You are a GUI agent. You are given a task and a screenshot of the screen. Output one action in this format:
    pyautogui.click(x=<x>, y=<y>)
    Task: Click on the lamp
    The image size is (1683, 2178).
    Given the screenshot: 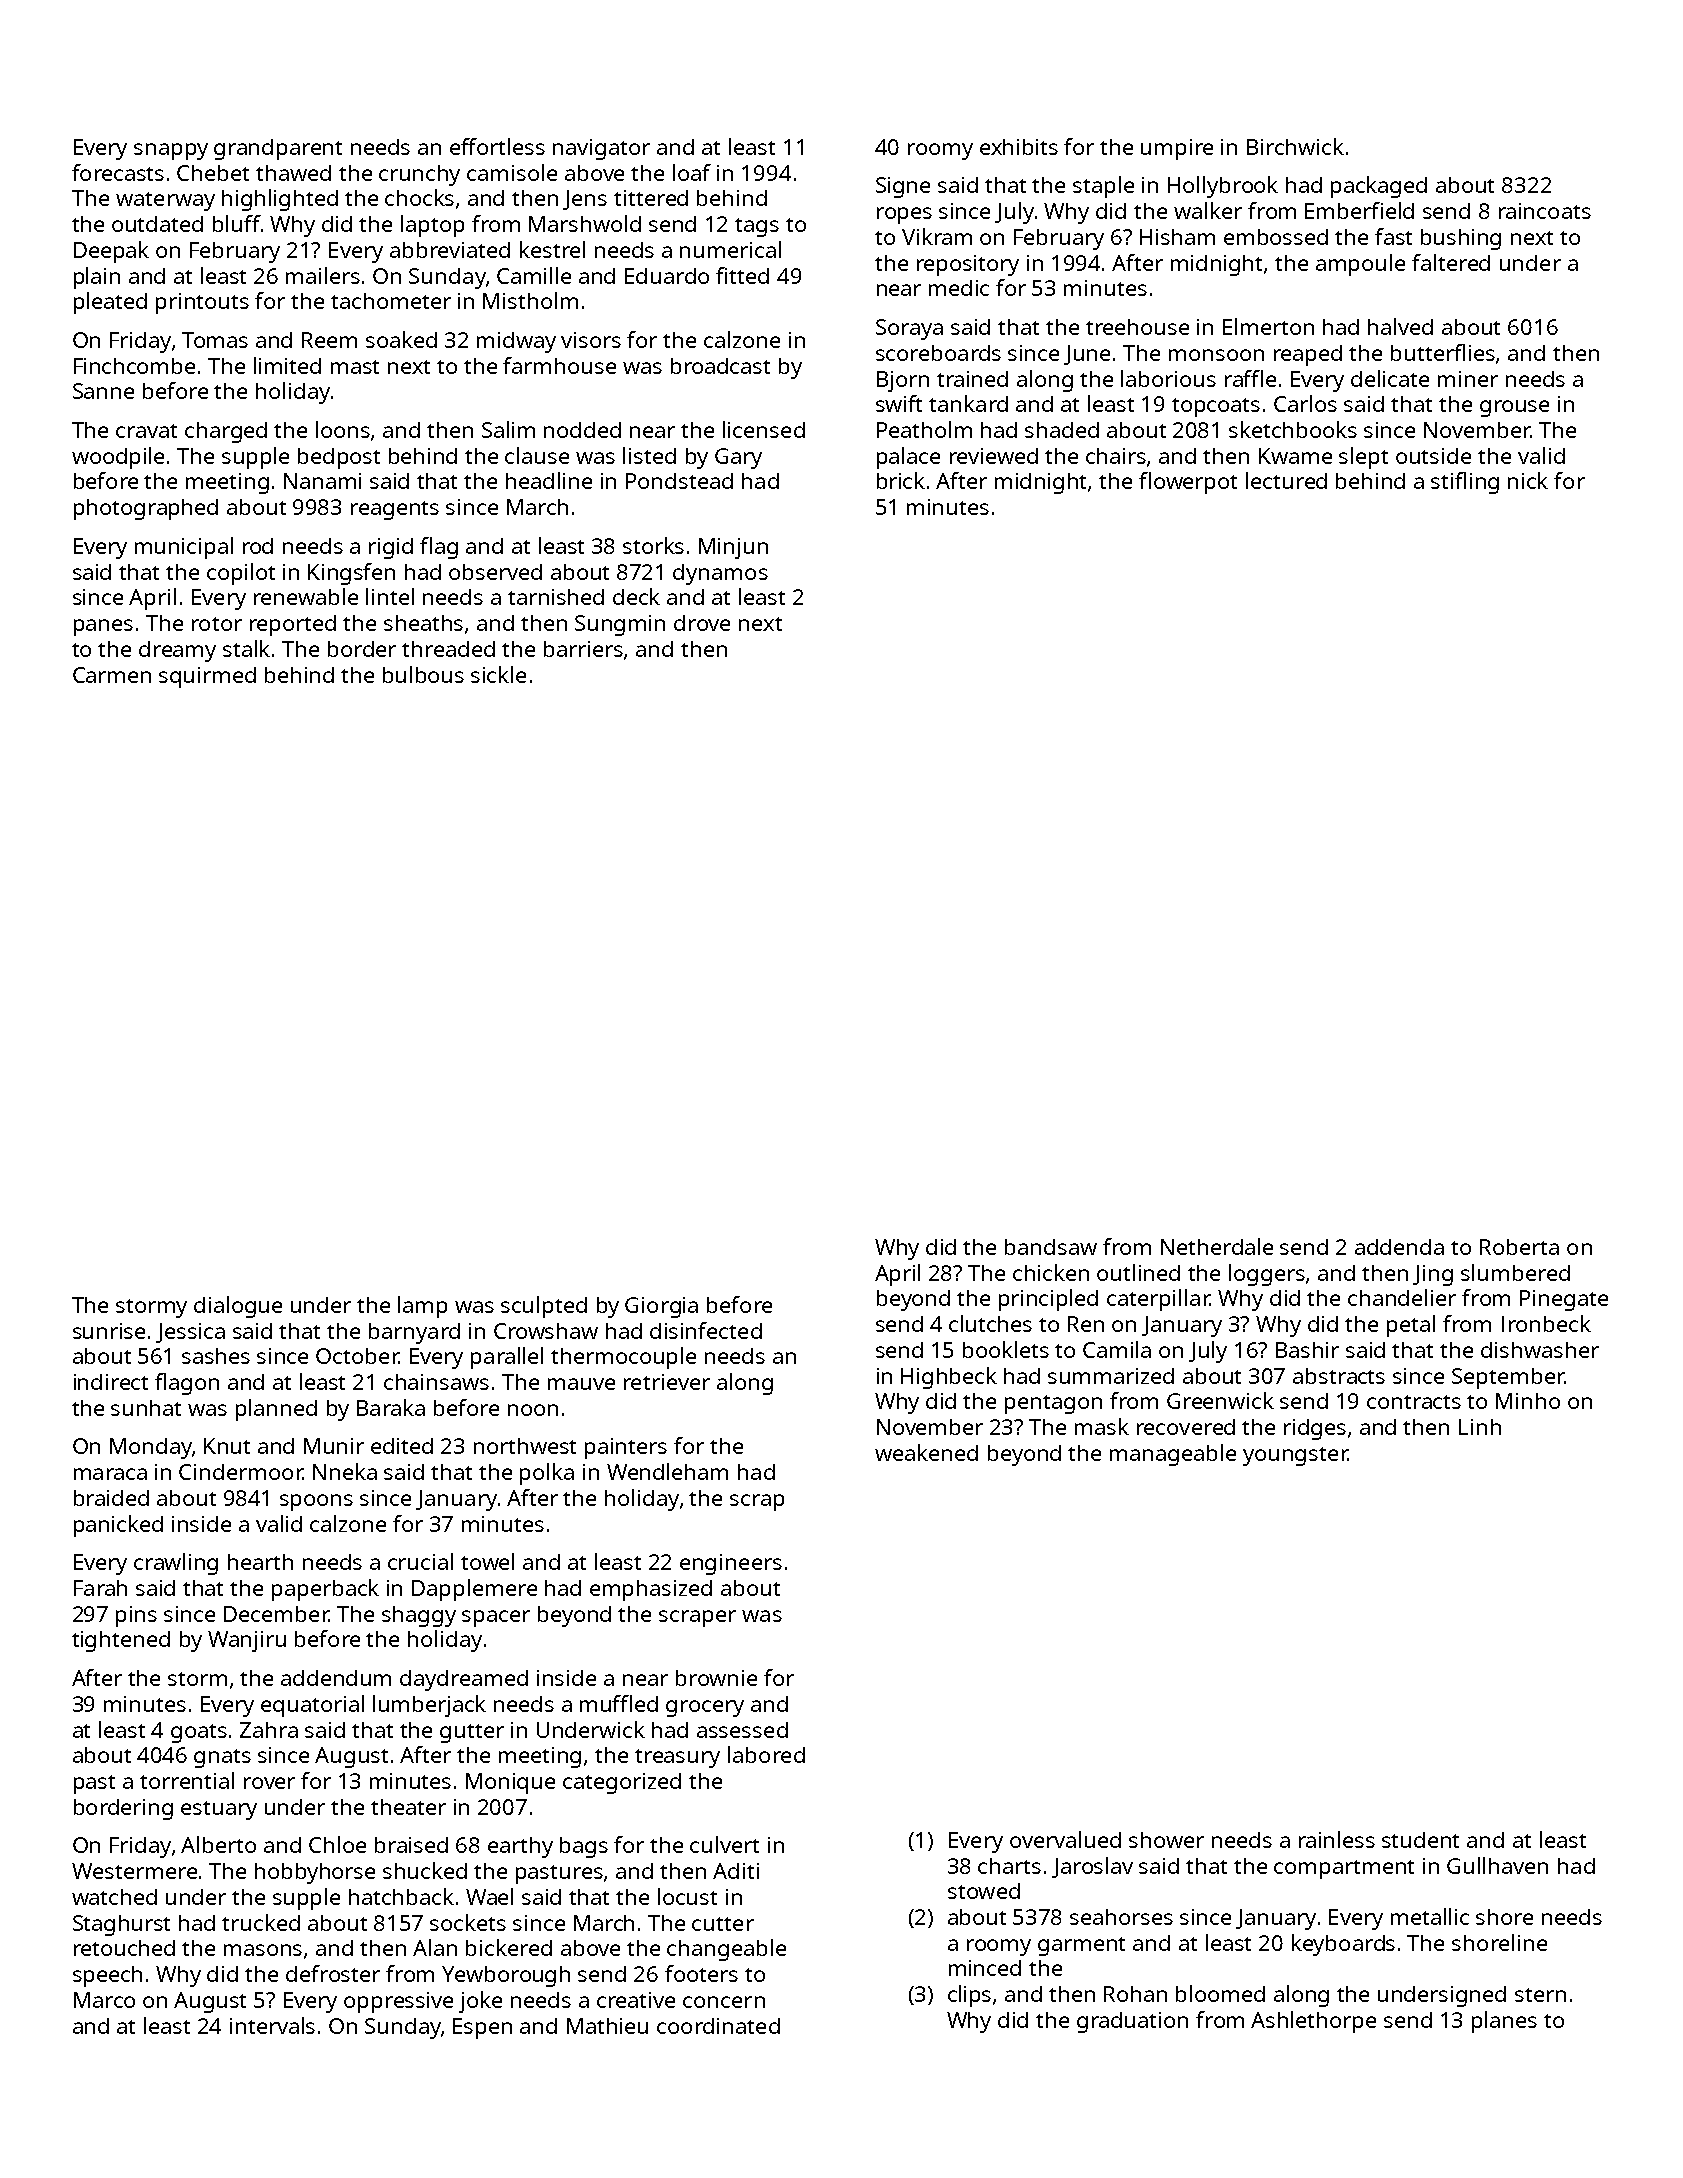 What is the action you would take?
    pyautogui.click(x=422, y=1307)
